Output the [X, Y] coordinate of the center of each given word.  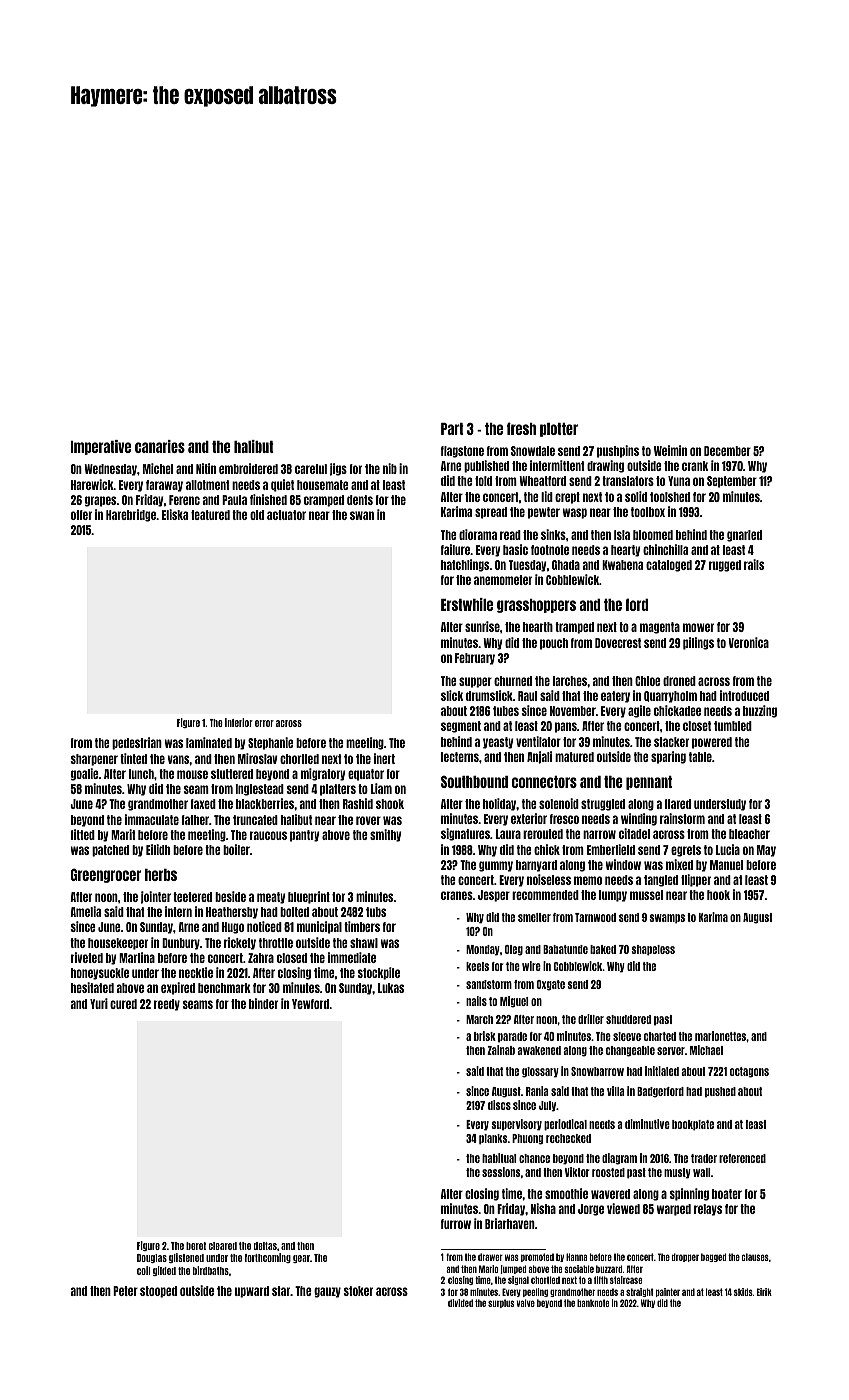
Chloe [648, 681]
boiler [236, 849]
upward [252, 1292]
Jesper [494, 896]
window [623, 864]
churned [513, 681]
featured [210, 515]
